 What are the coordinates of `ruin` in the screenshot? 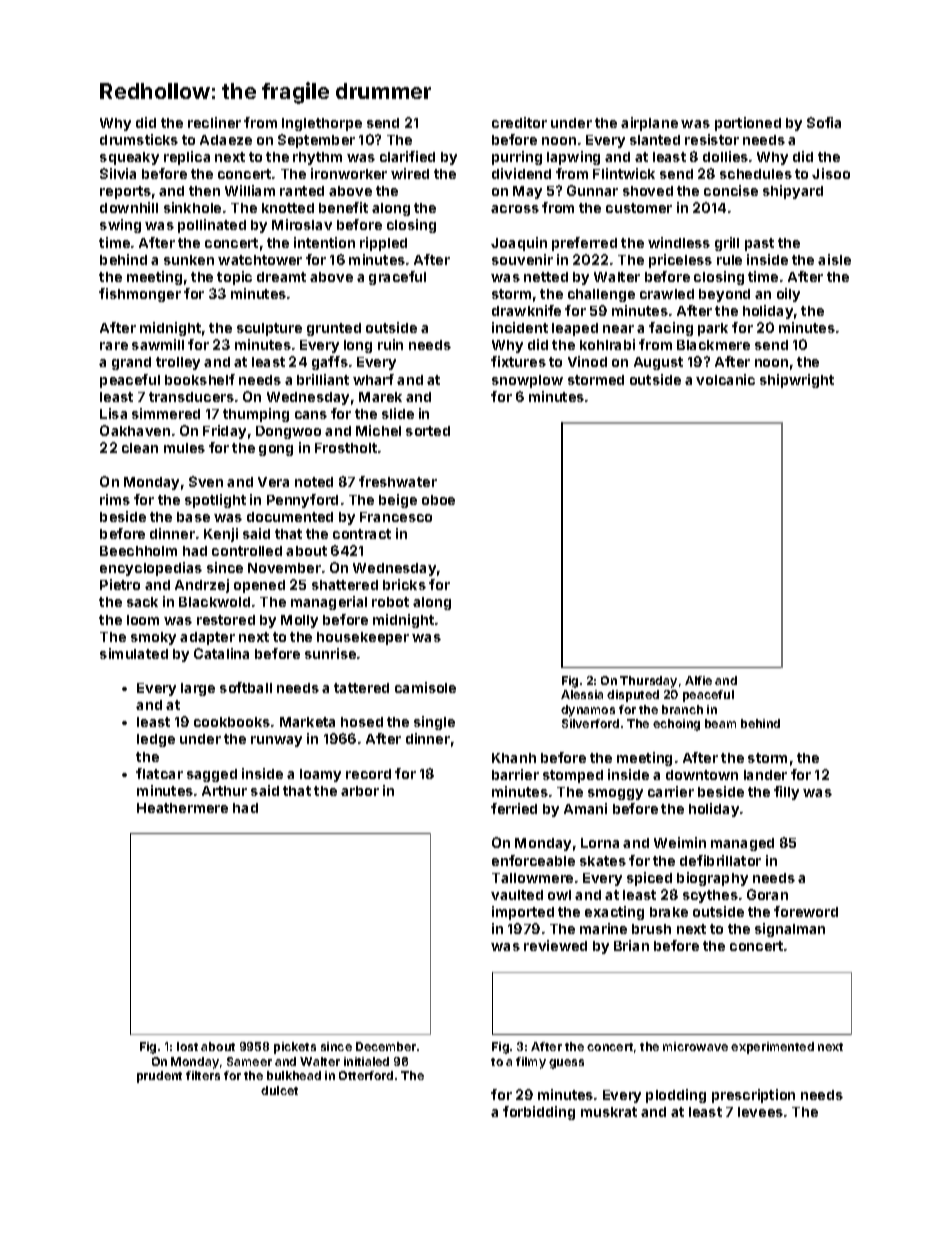 It's located at (390, 344).
